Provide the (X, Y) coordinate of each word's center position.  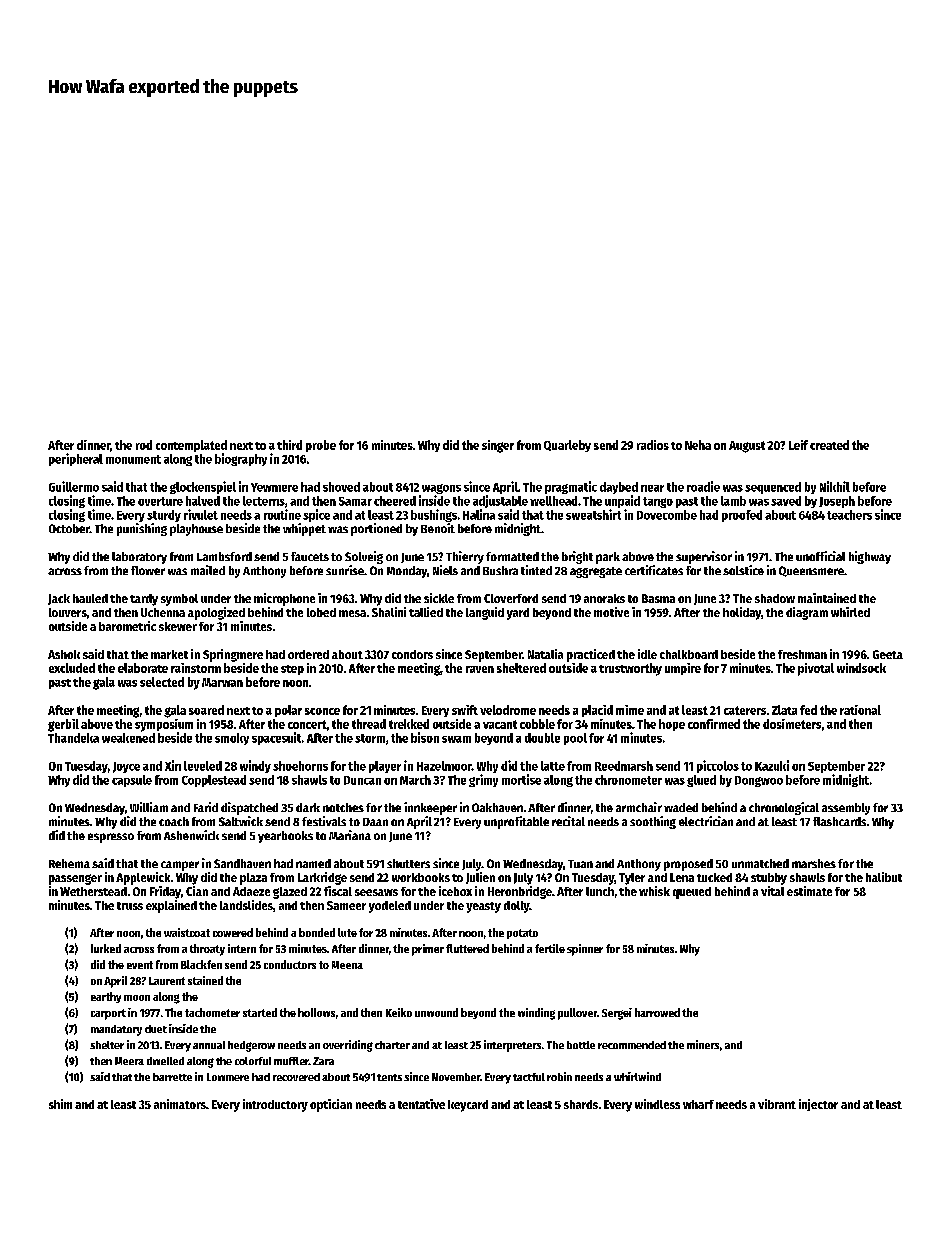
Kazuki (772, 765)
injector (818, 1105)
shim (60, 1104)
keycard (468, 1106)
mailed (208, 570)
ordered (308, 654)
